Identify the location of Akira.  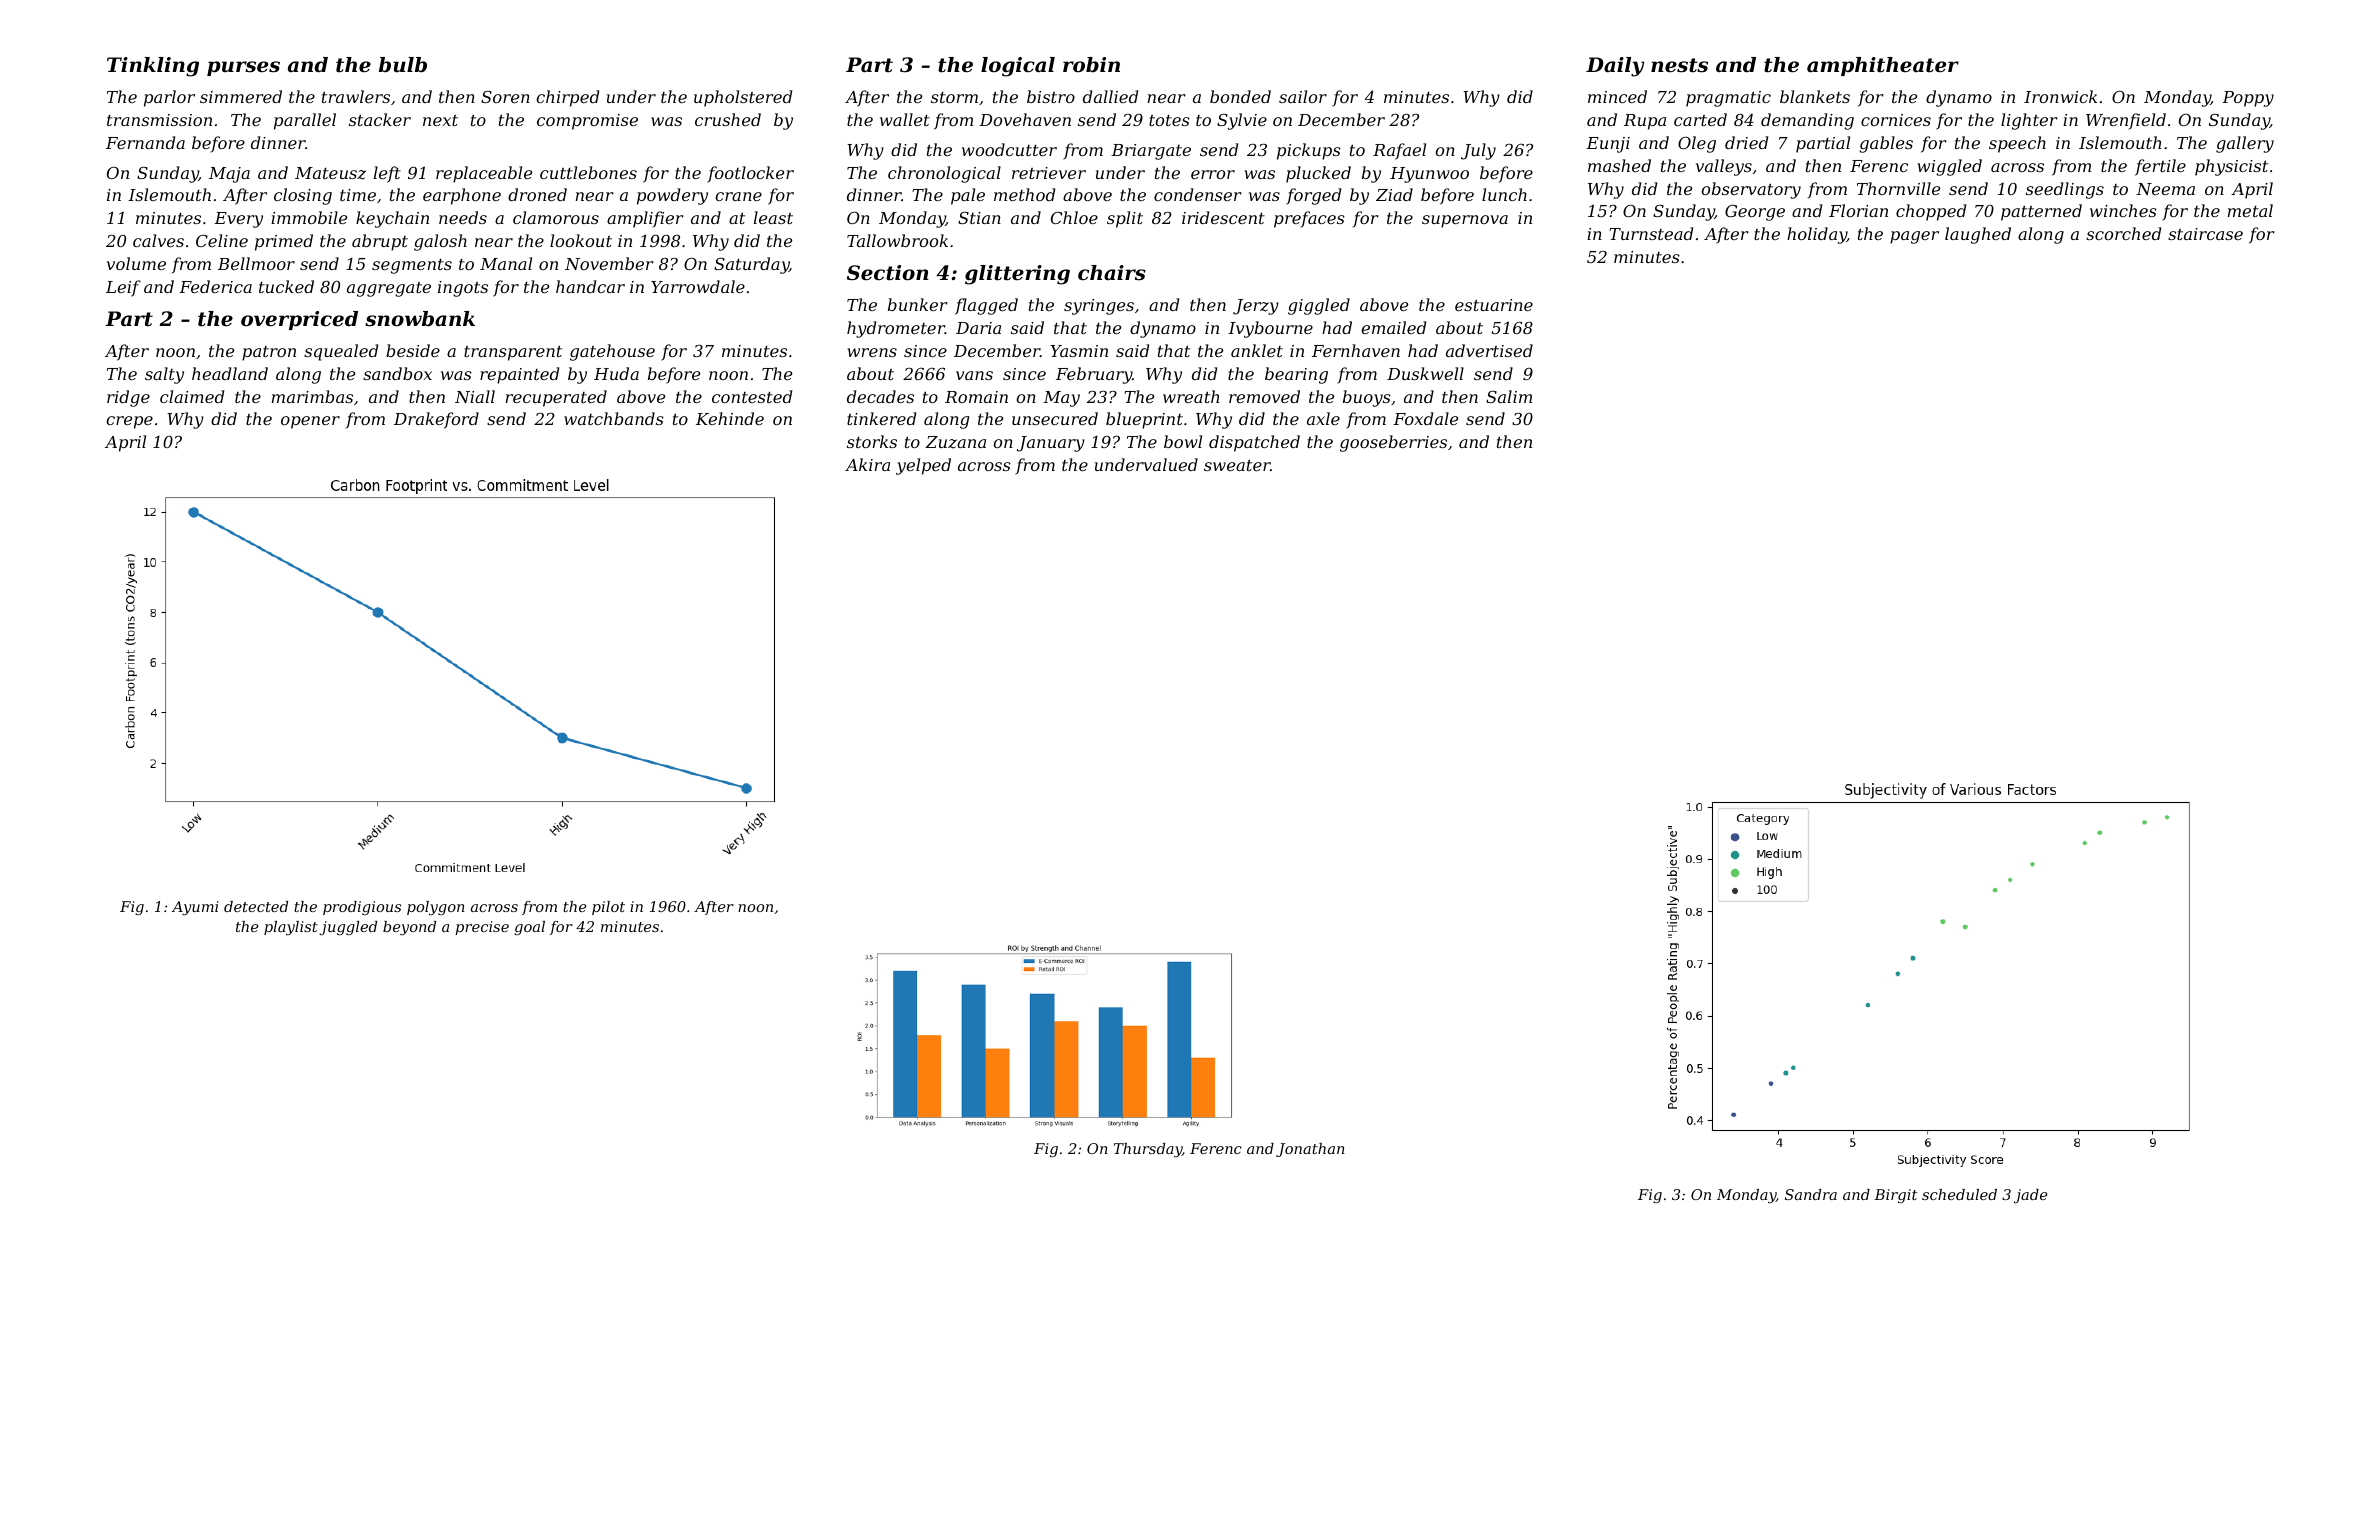
(867, 464).
